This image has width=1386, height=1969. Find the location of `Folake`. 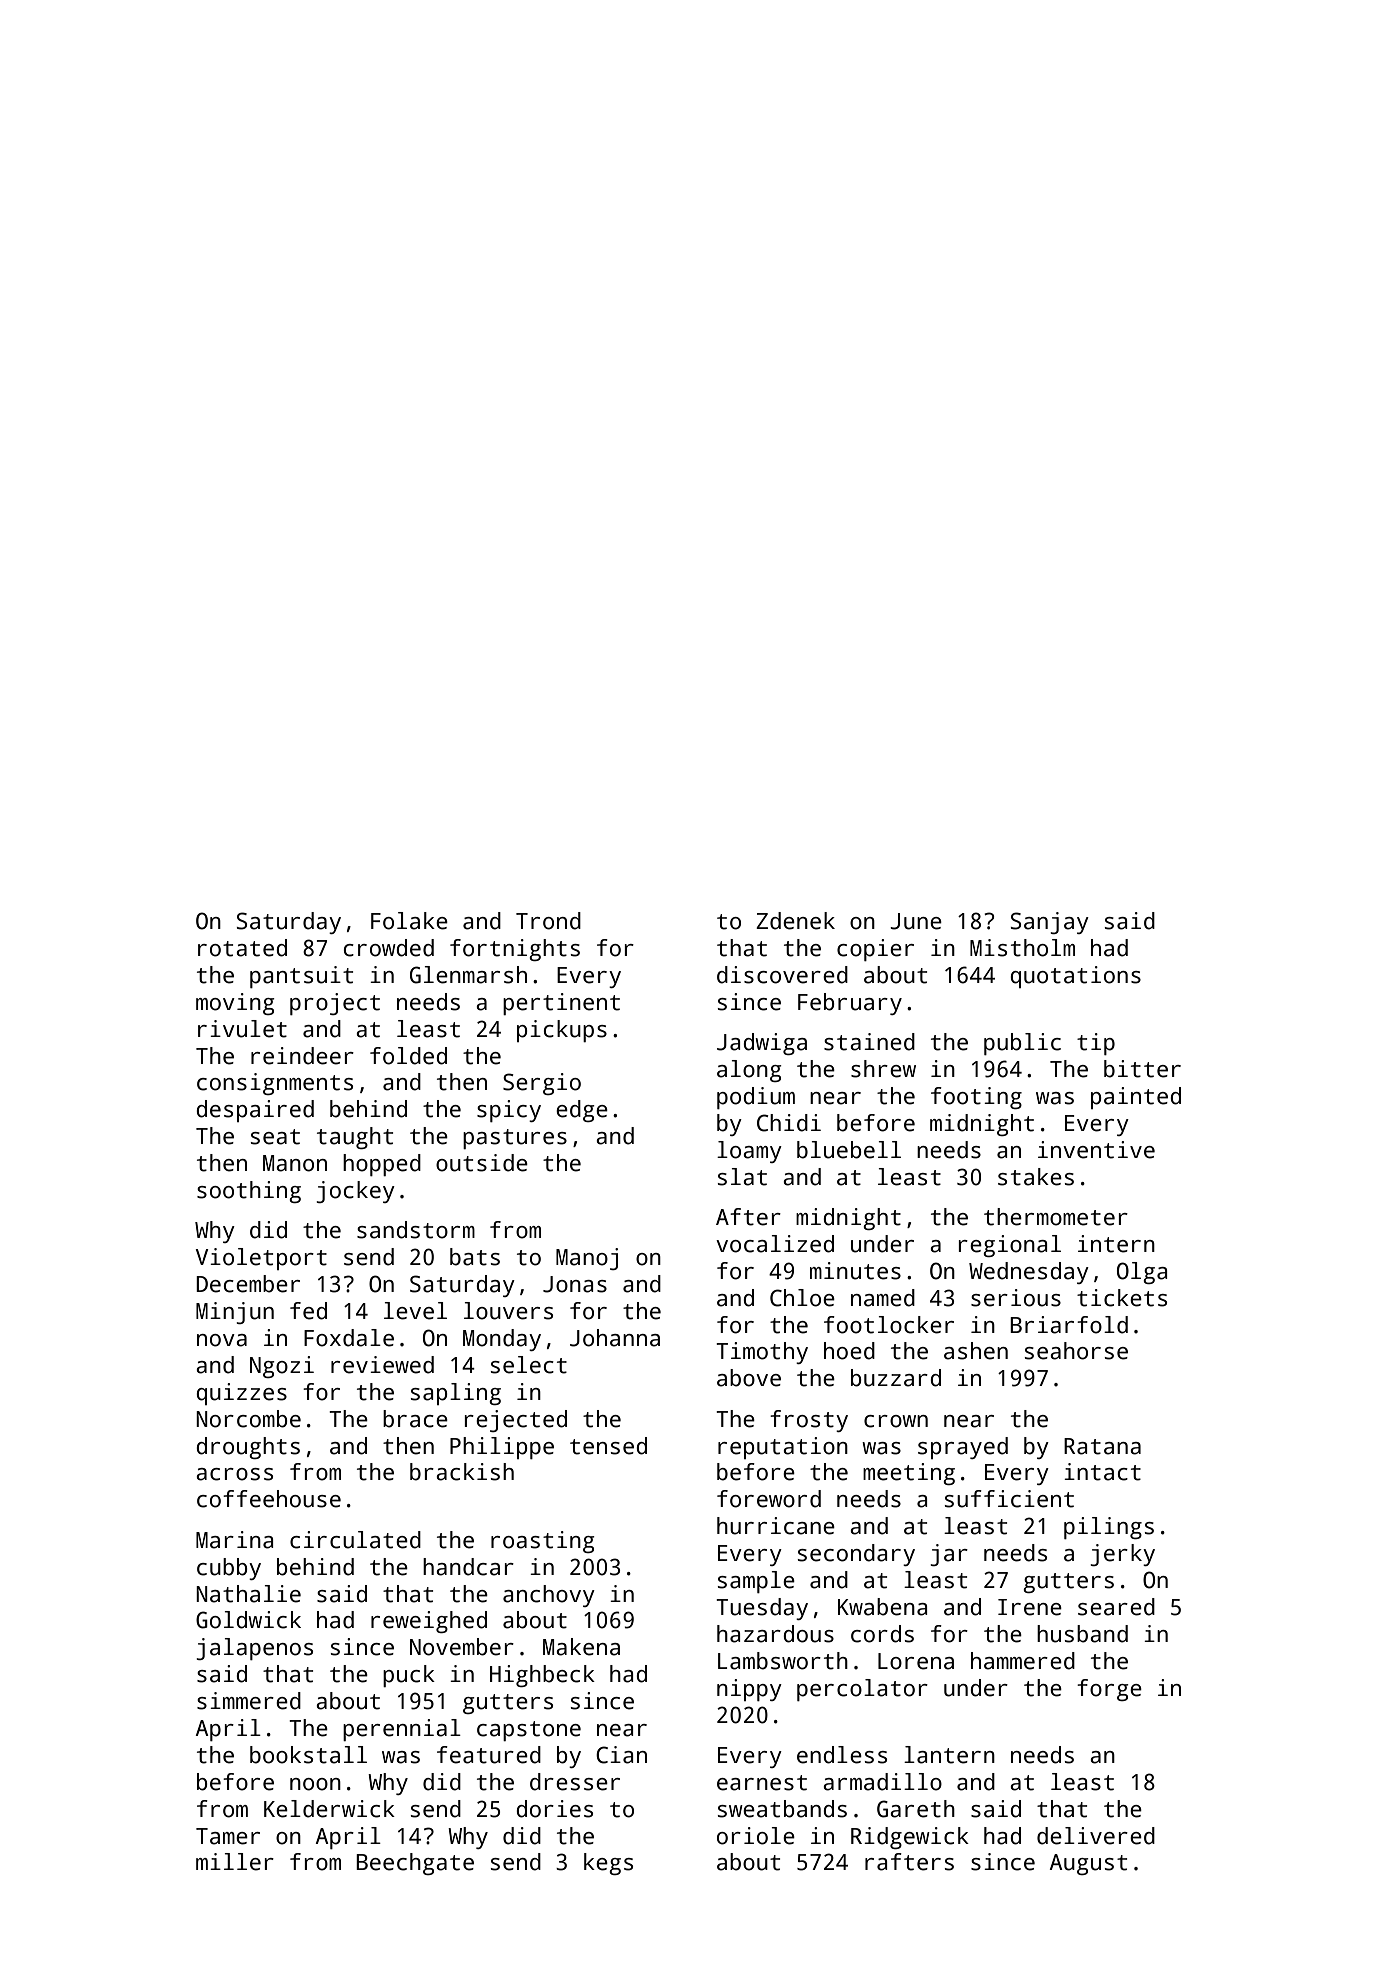

Folake is located at coordinates (409, 921).
